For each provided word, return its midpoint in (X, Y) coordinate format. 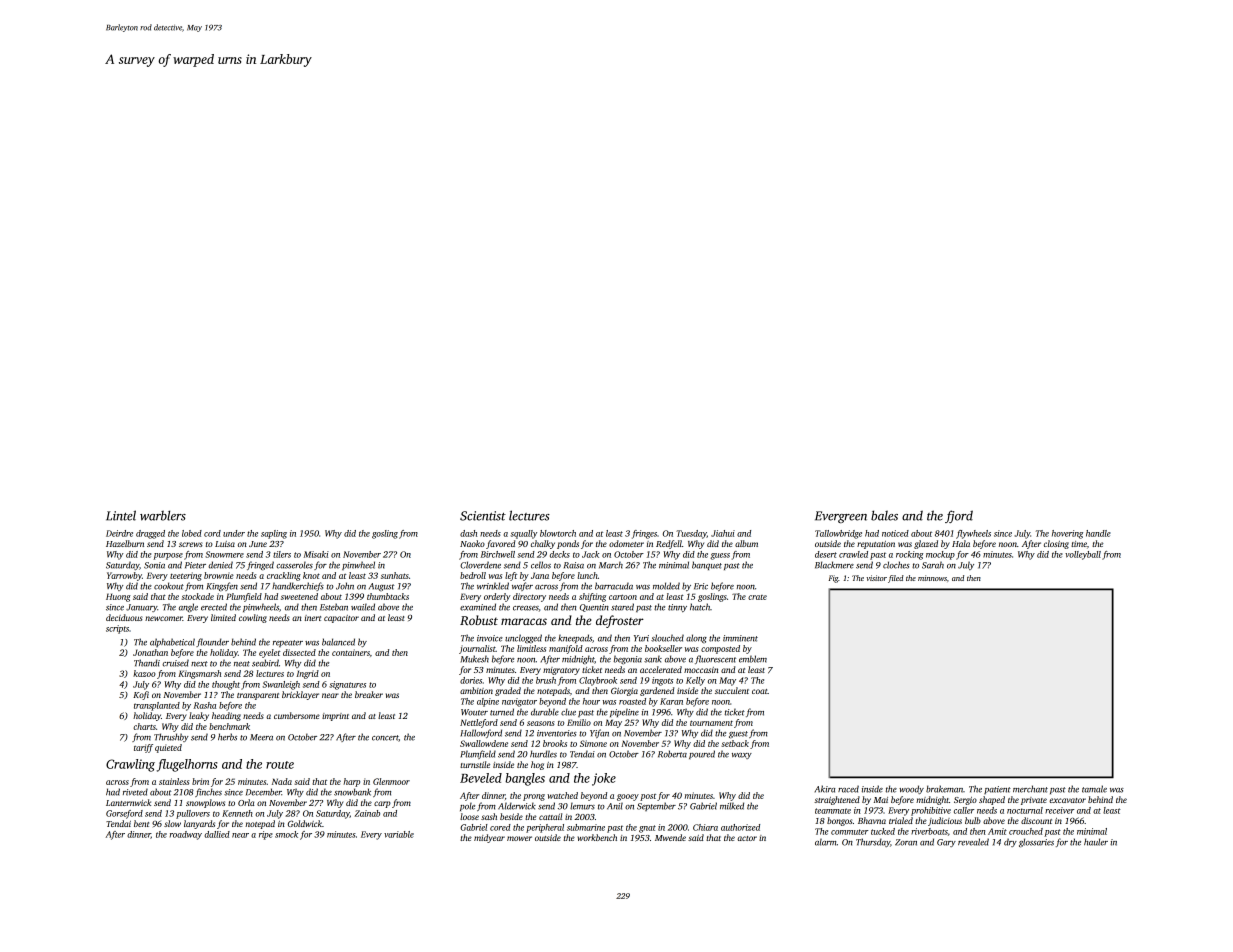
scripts (117, 629)
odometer (626, 543)
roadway (186, 835)
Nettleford (479, 723)
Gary (946, 843)
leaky (199, 716)
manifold (566, 649)
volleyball (1083, 555)
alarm (825, 842)
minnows (932, 578)
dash (468, 533)
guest (738, 735)
